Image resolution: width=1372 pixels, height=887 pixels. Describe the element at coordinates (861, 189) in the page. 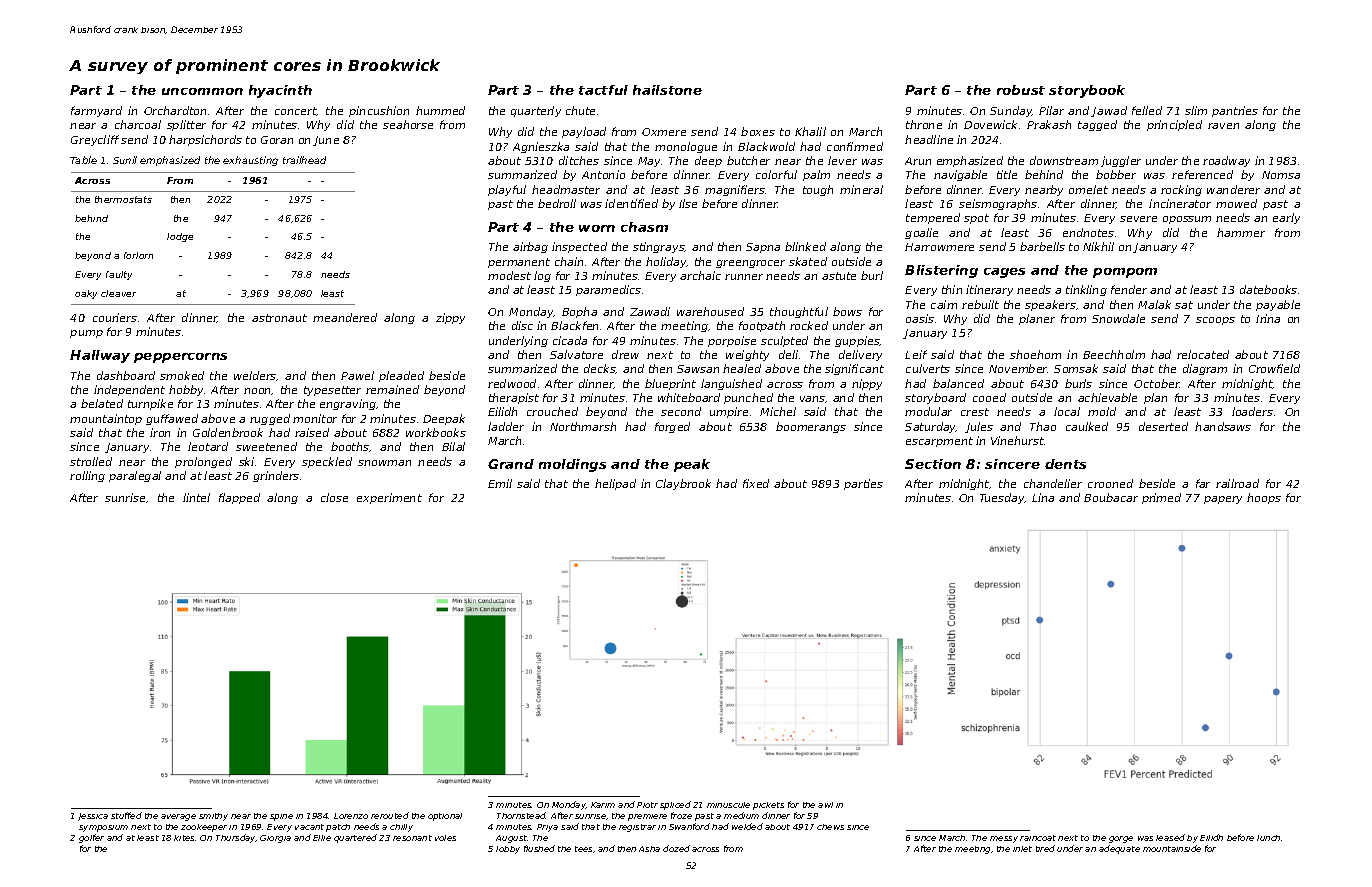

I see `mineral` at that location.
